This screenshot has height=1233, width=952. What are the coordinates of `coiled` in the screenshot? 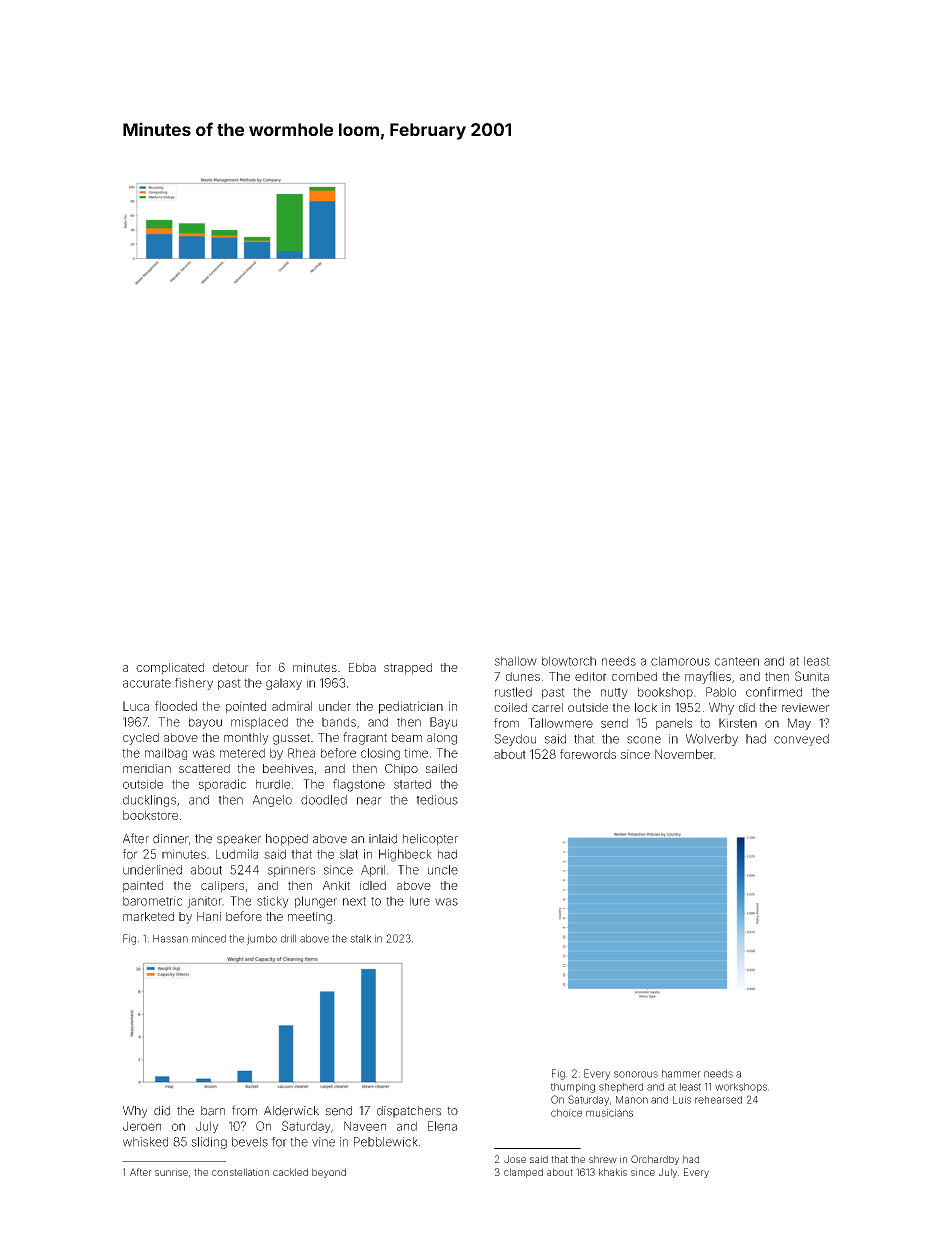 It's located at (510, 707).
